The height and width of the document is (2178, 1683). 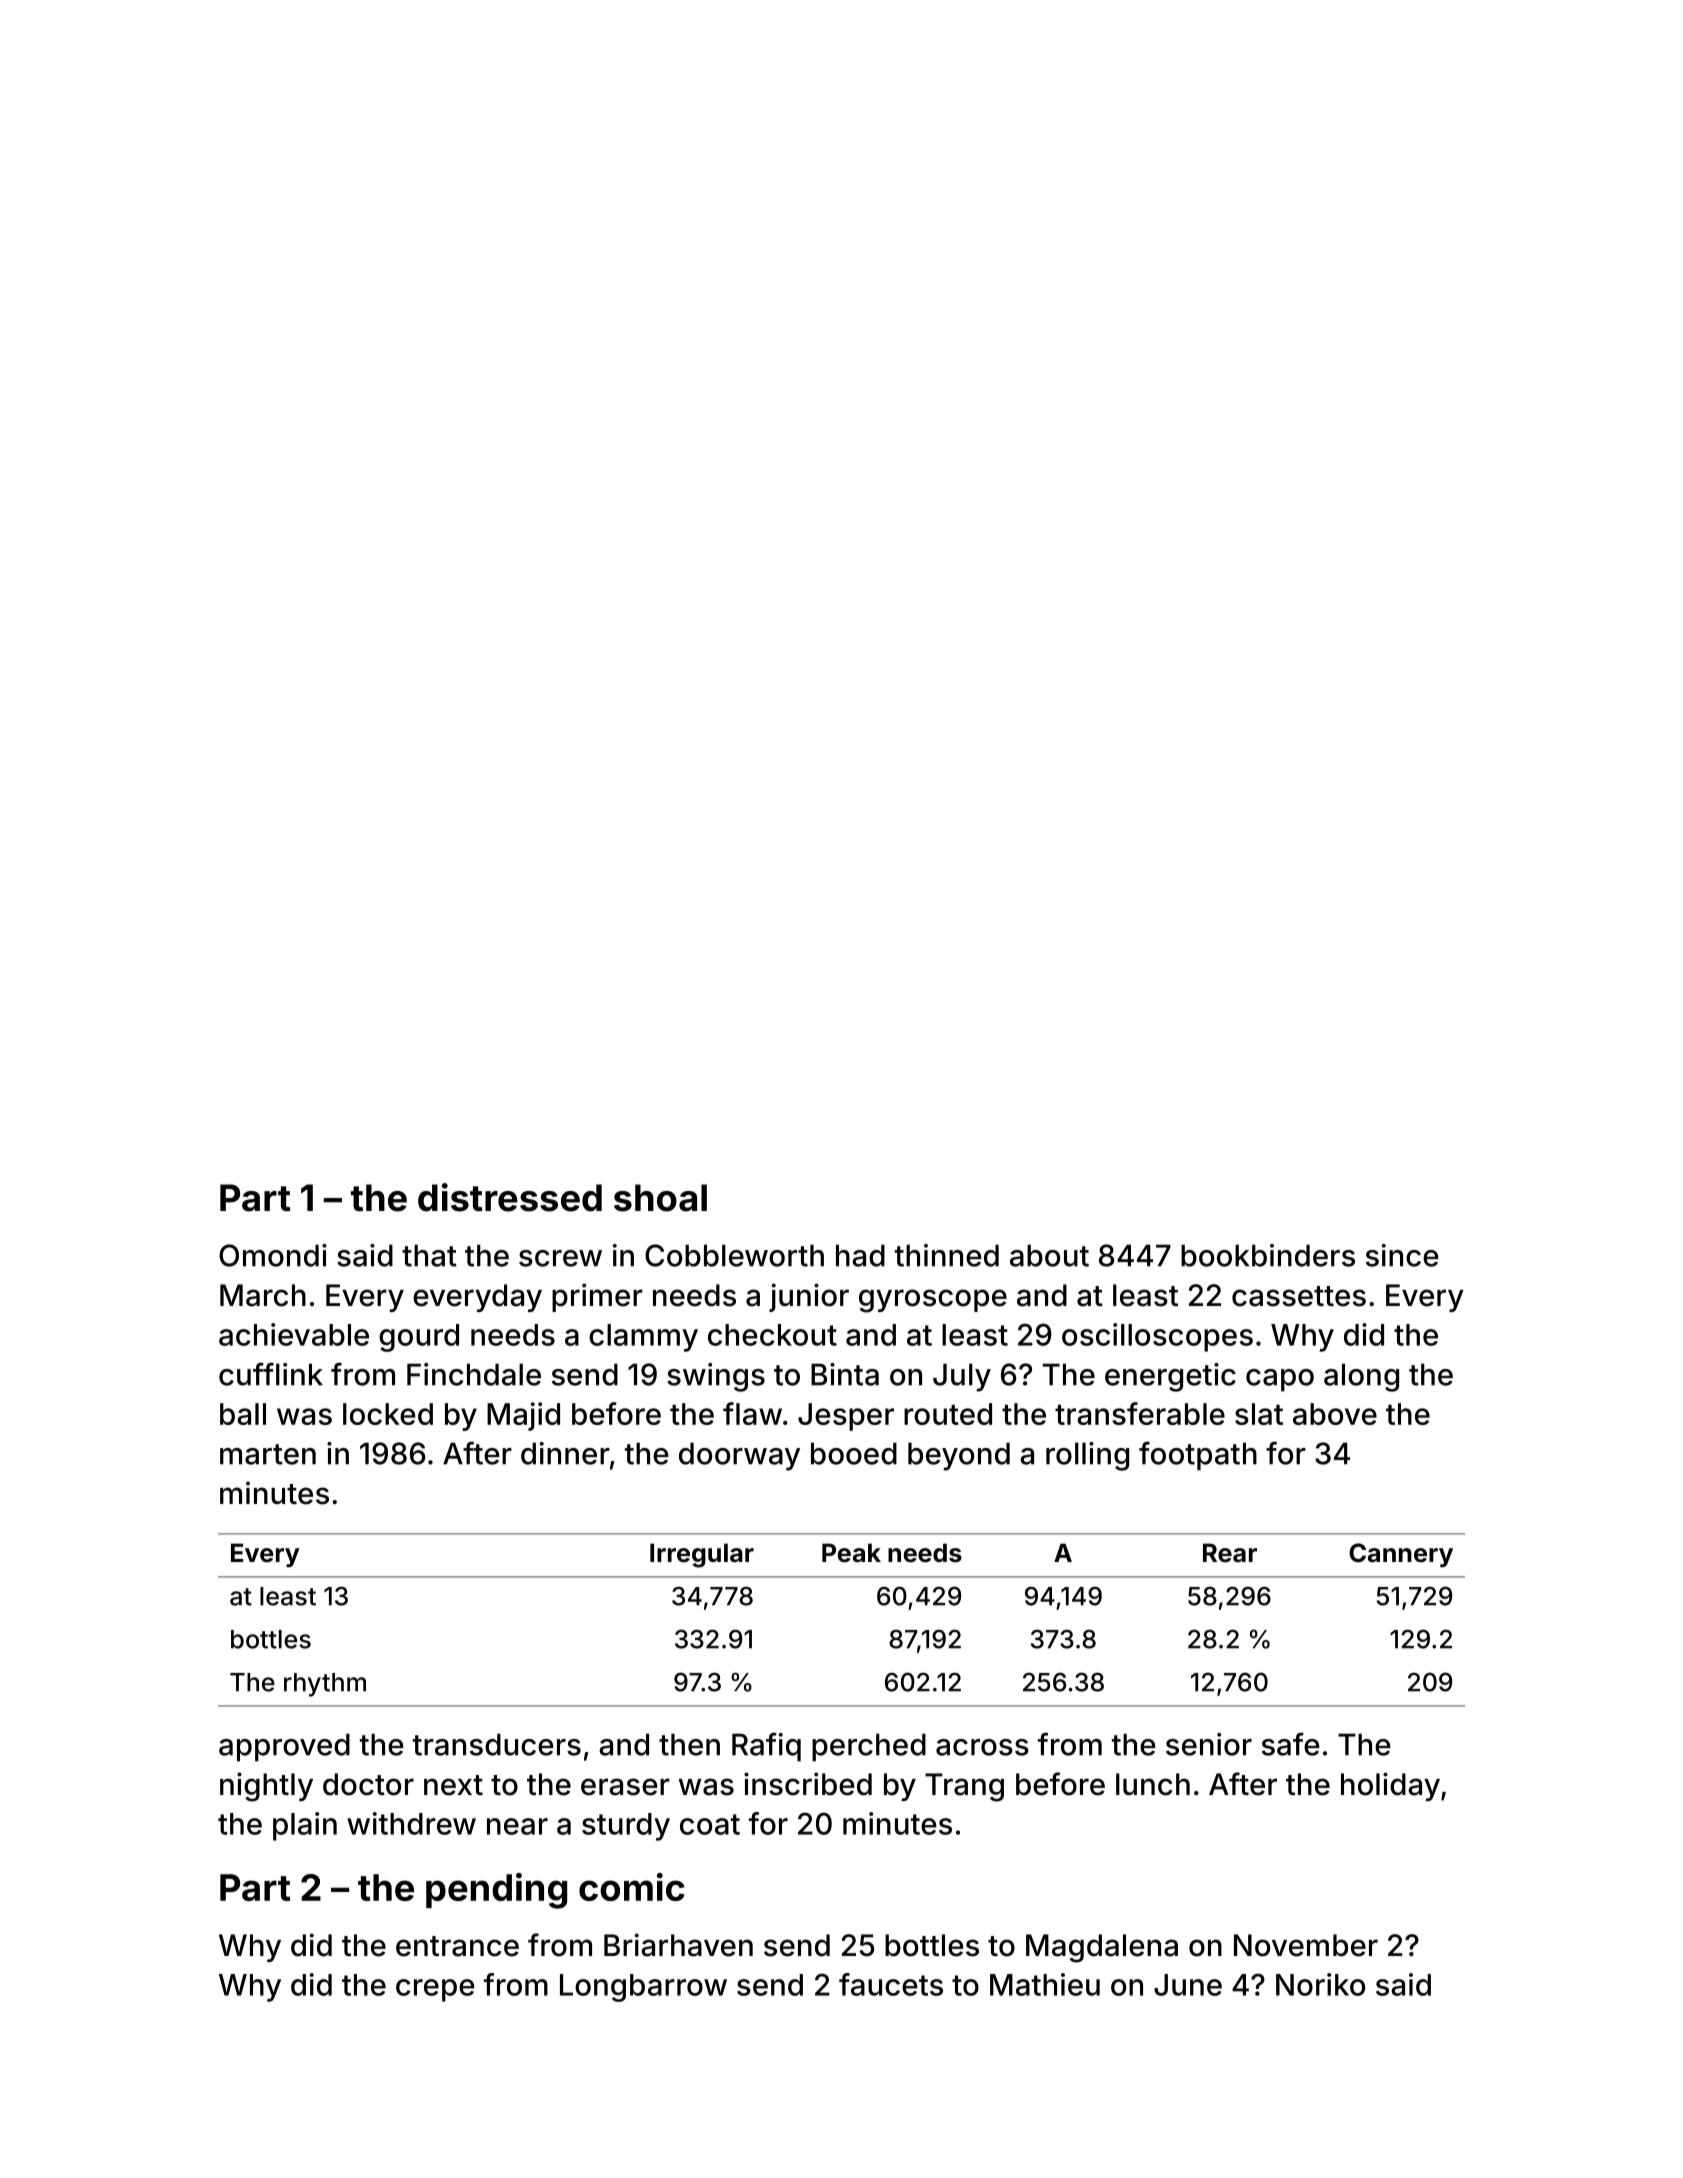 I want to click on Finchdale, so click(x=474, y=1374).
